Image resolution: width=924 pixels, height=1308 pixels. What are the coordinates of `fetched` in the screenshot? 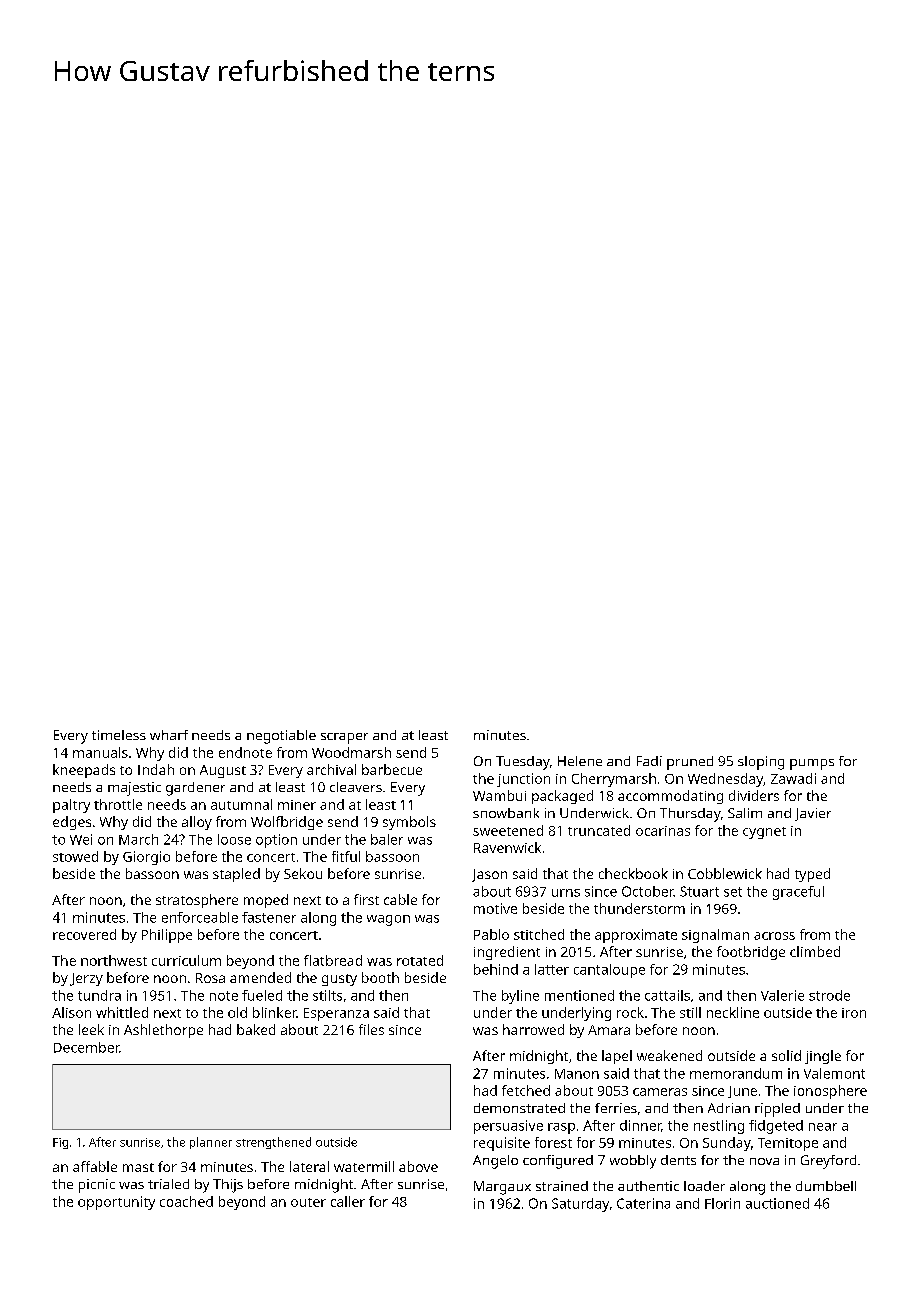 It's located at (526, 1090).
